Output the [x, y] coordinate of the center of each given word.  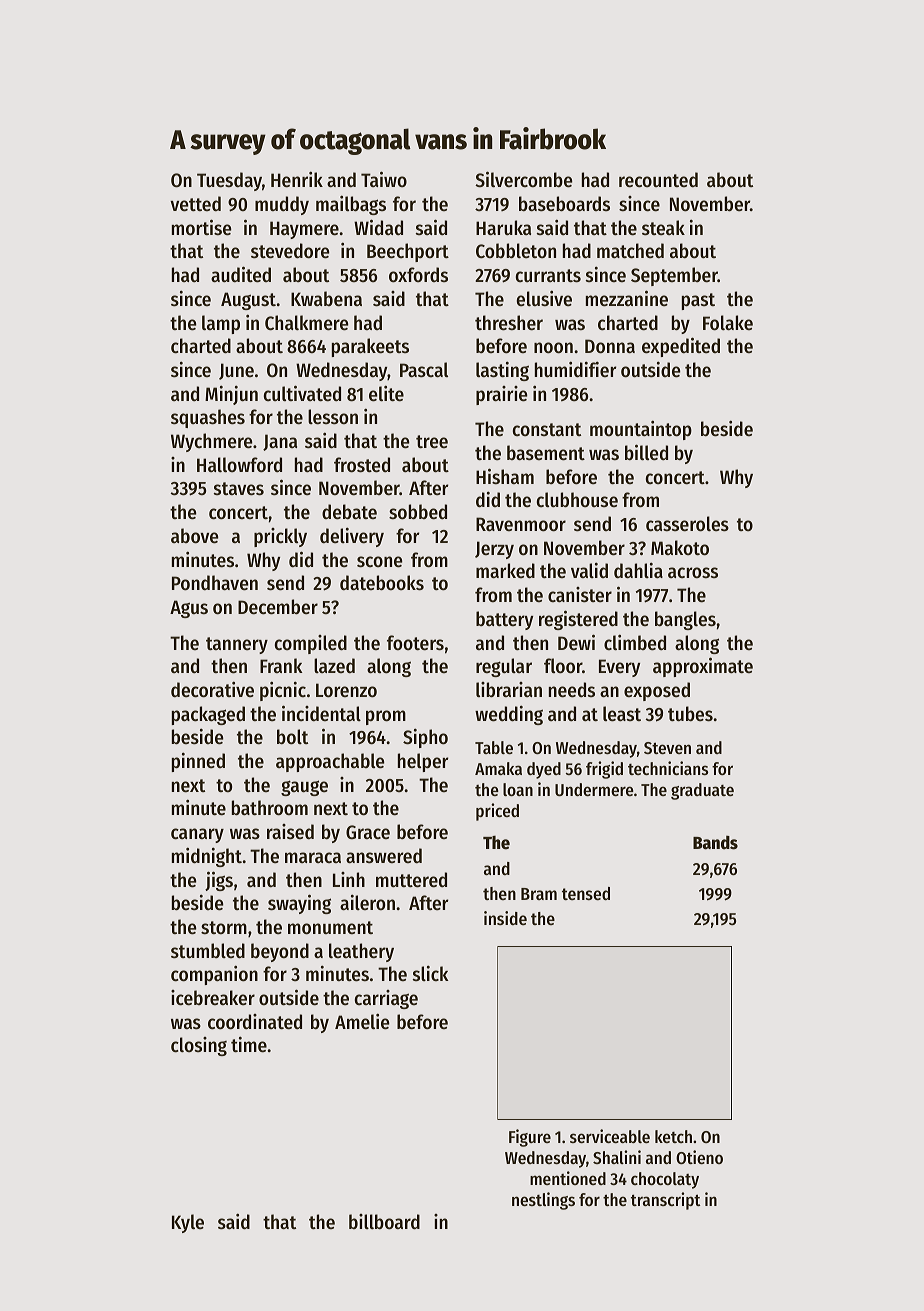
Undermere [594, 789]
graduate [702, 791]
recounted [658, 180]
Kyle [188, 1223]
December [278, 607]
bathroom [270, 808]
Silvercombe [524, 179]
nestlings [543, 1201]
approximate [703, 667]
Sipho [425, 738]
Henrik [297, 179]
